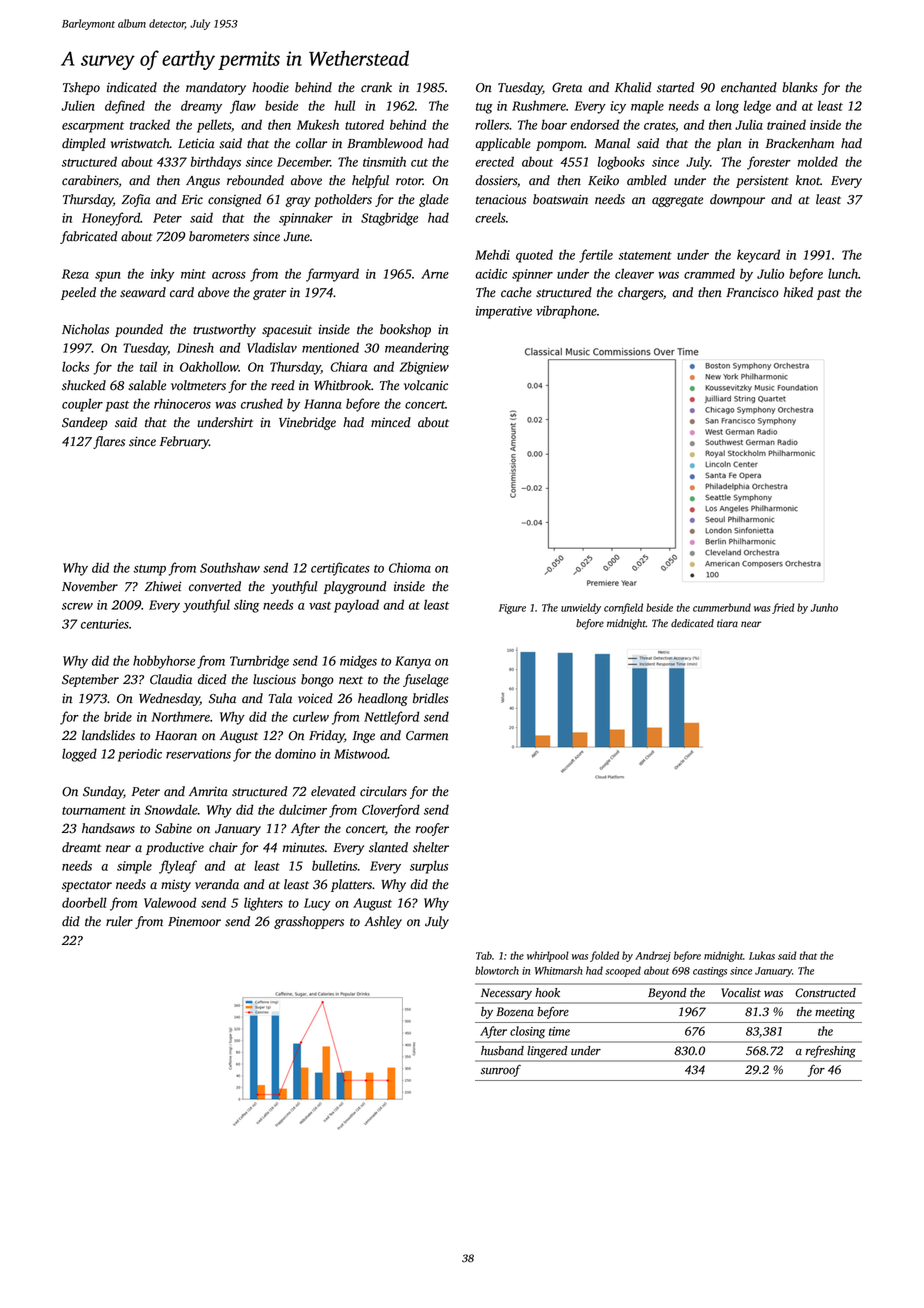 This document has width=924, height=1308. What do you see at coordinates (722, 607) in the document?
I see `cummerbund` at bounding box center [722, 607].
